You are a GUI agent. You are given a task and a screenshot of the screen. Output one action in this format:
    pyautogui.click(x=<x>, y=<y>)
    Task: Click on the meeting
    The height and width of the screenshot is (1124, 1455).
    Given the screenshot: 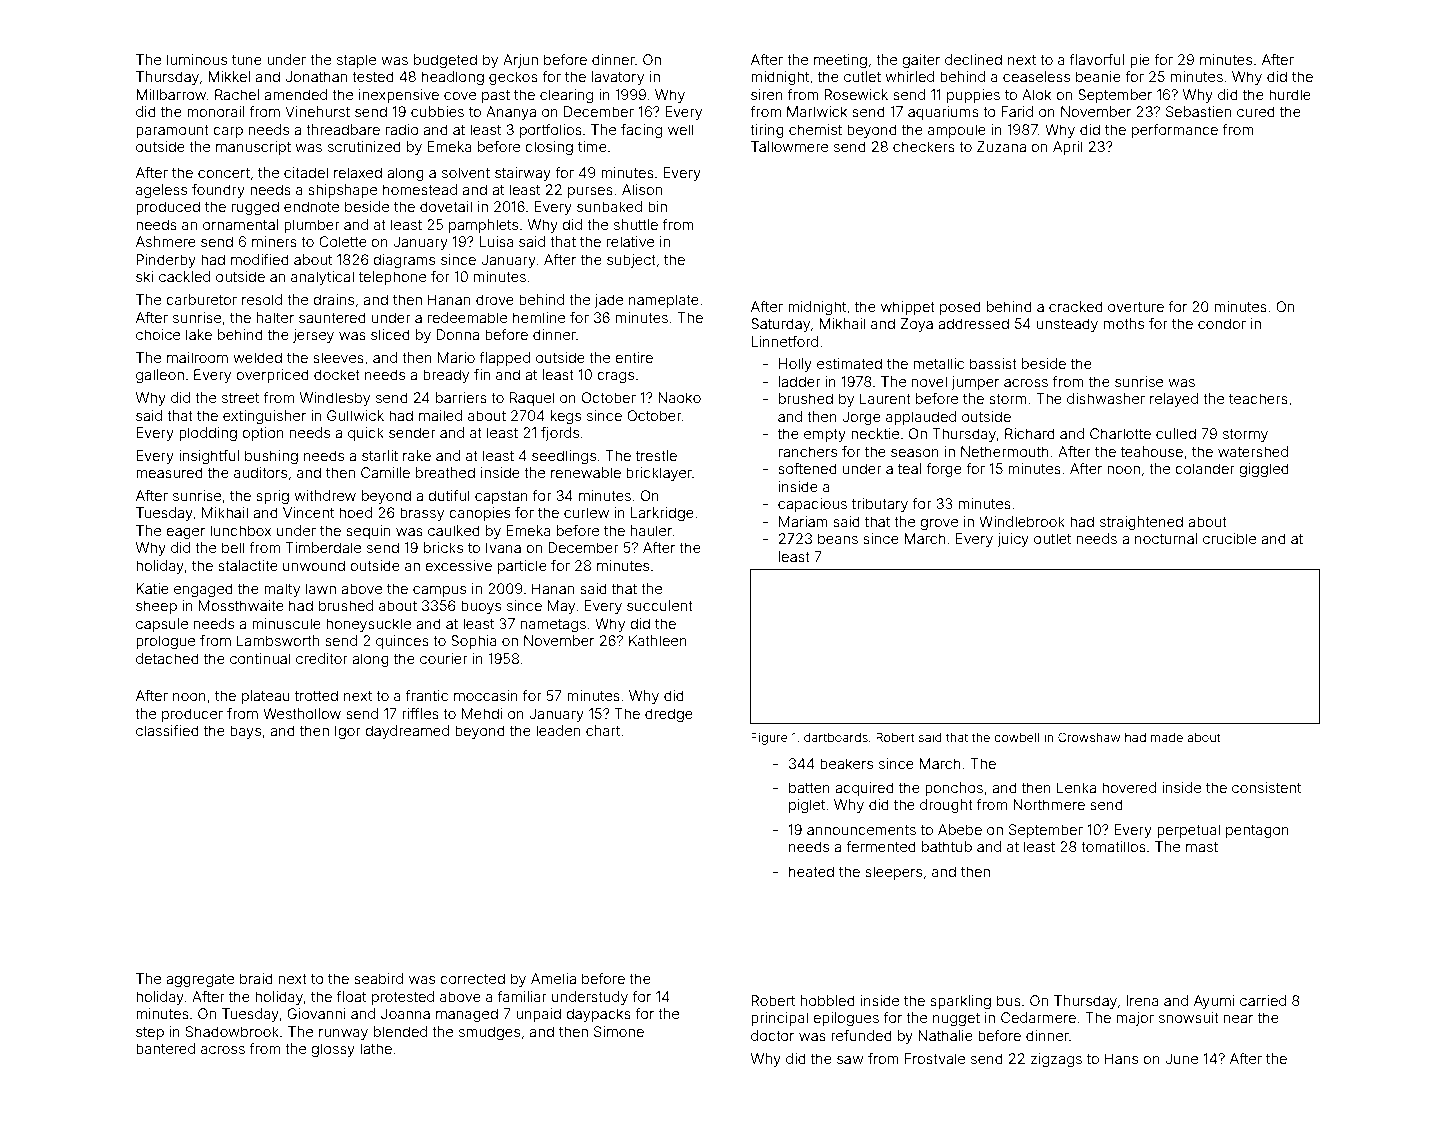 What is the action you would take?
    pyautogui.click(x=840, y=61)
